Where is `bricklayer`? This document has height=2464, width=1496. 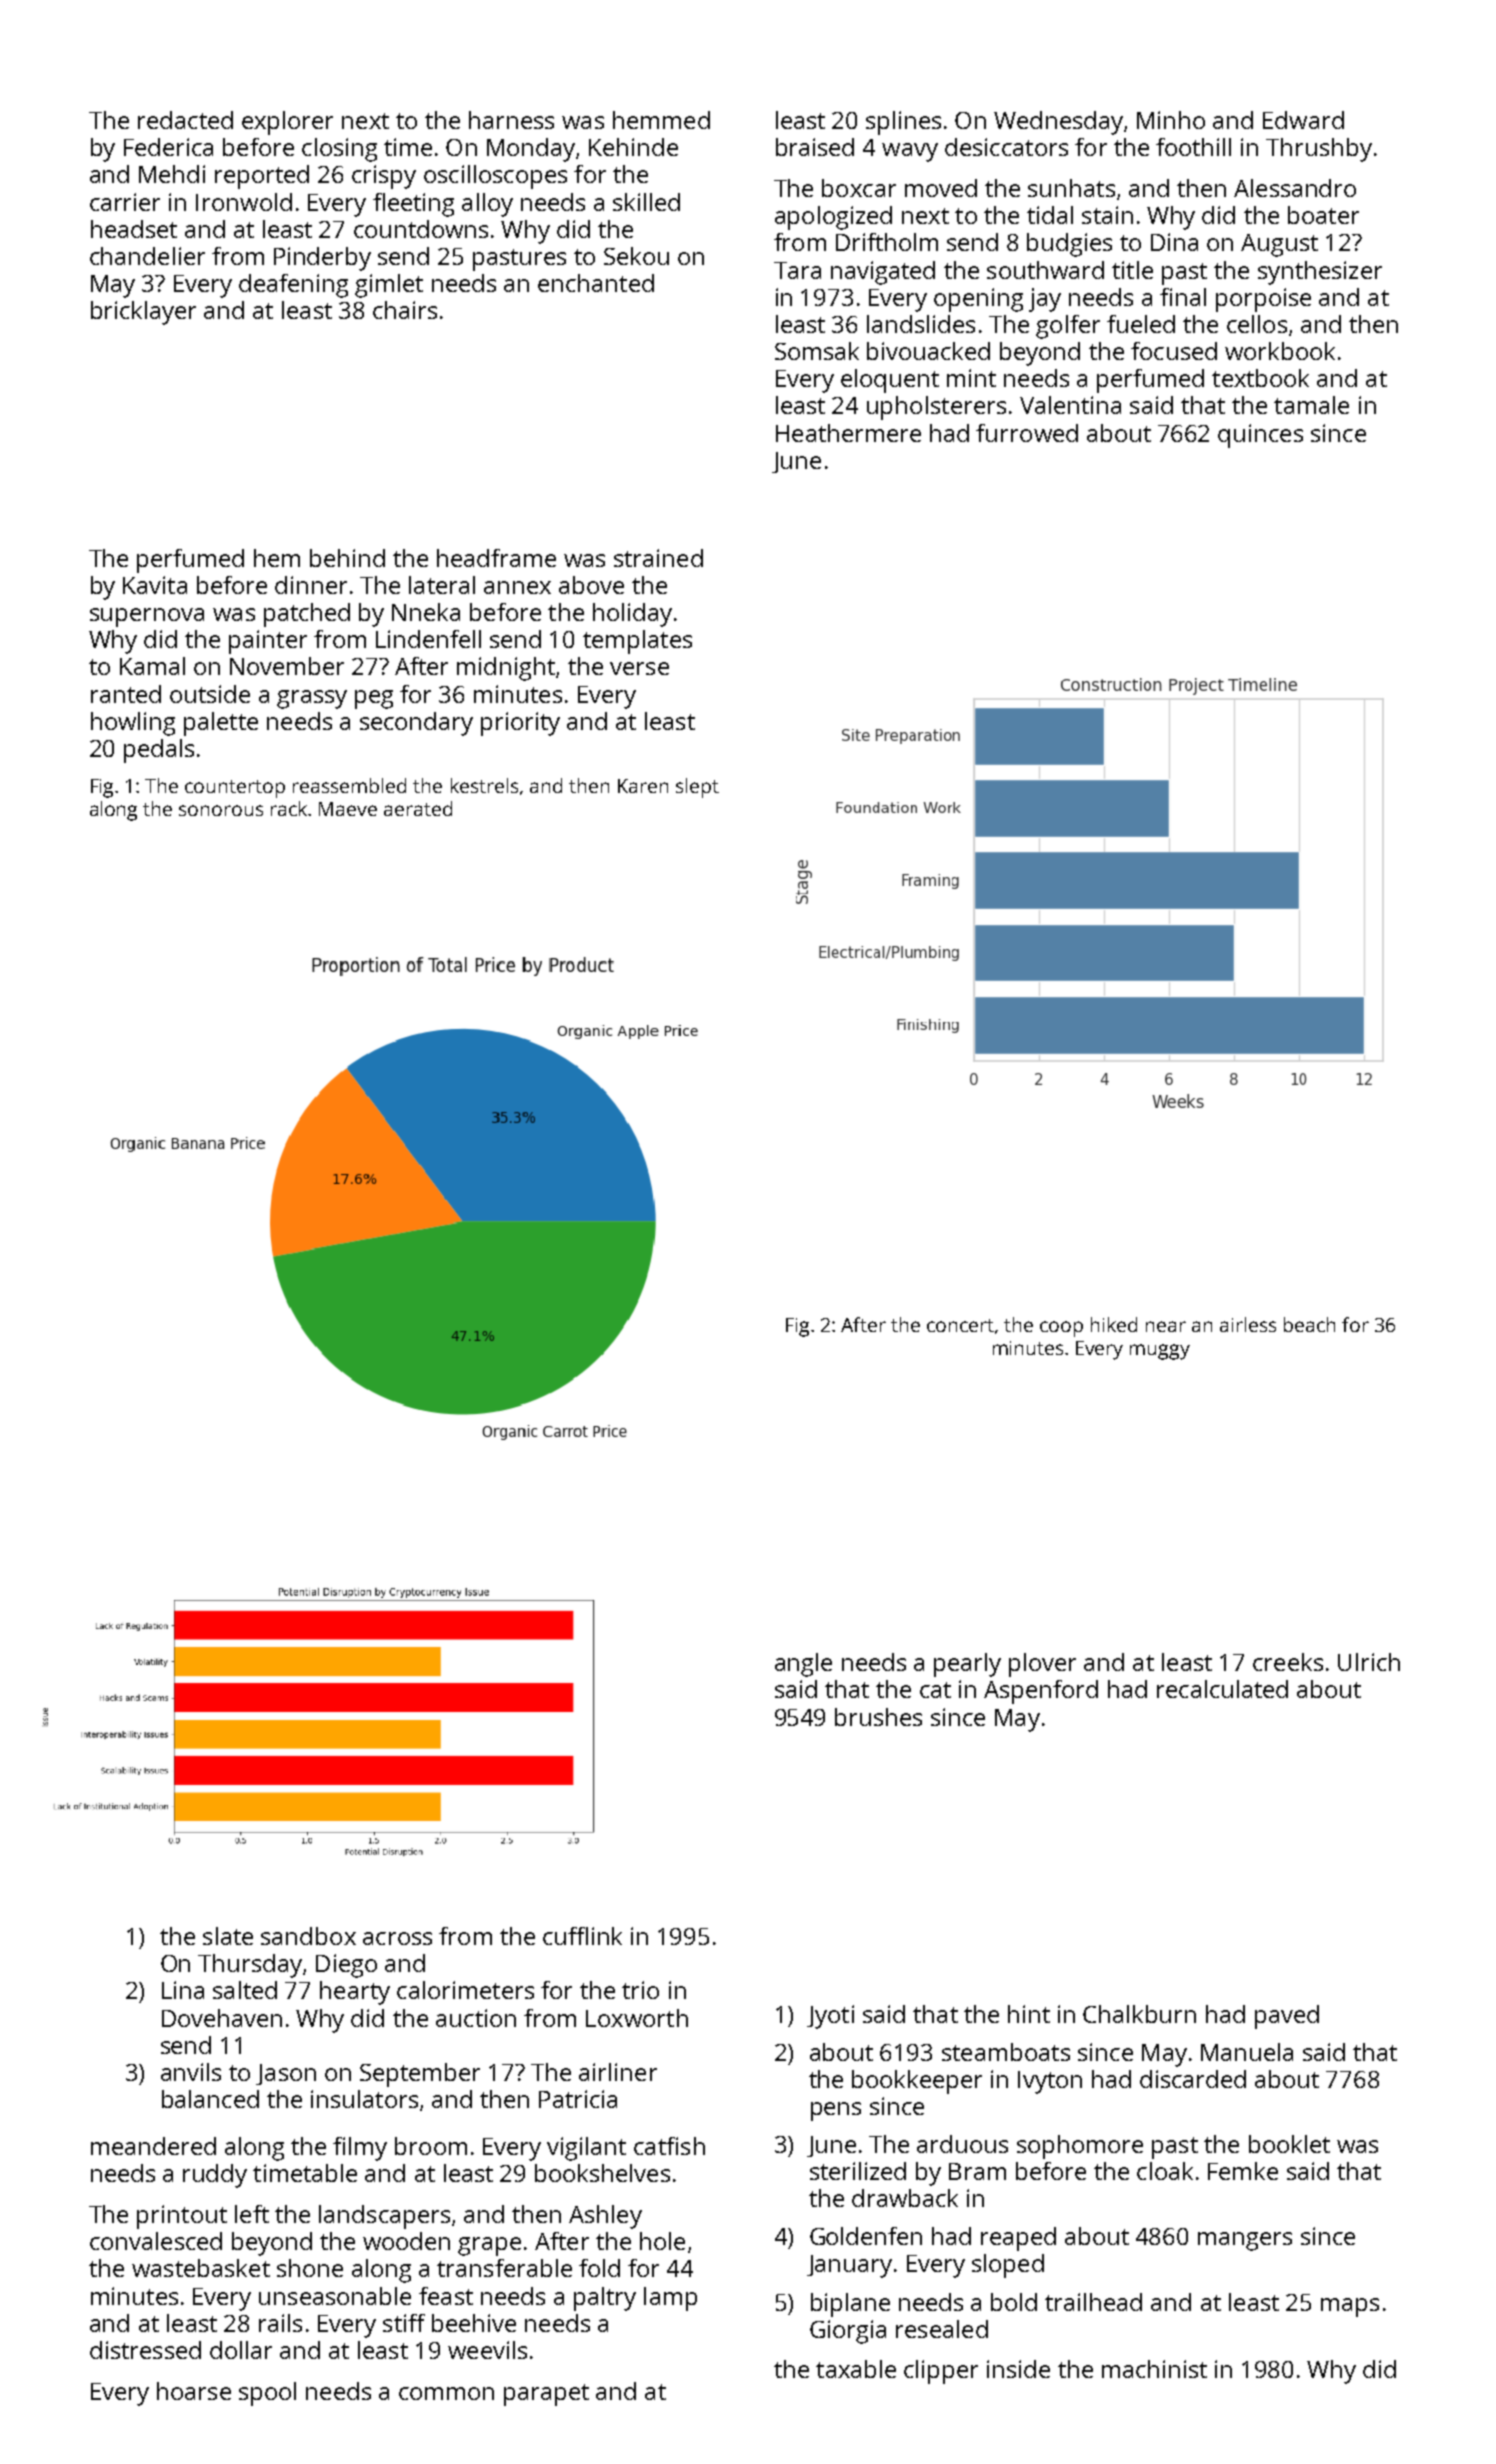
bricklayer is located at coordinates (143, 313).
